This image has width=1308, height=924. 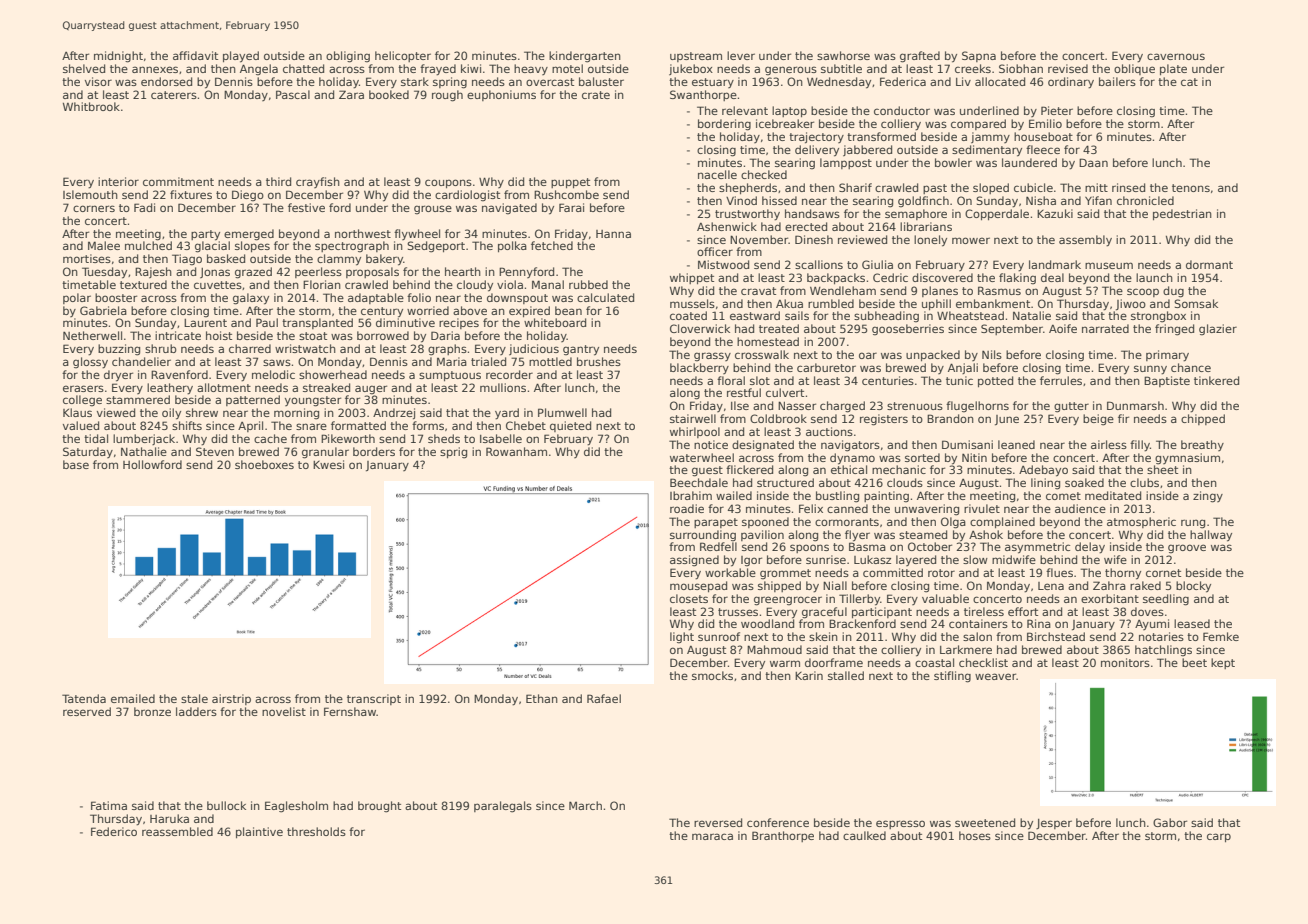 I want to click on Steven, so click(x=215, y=451).
